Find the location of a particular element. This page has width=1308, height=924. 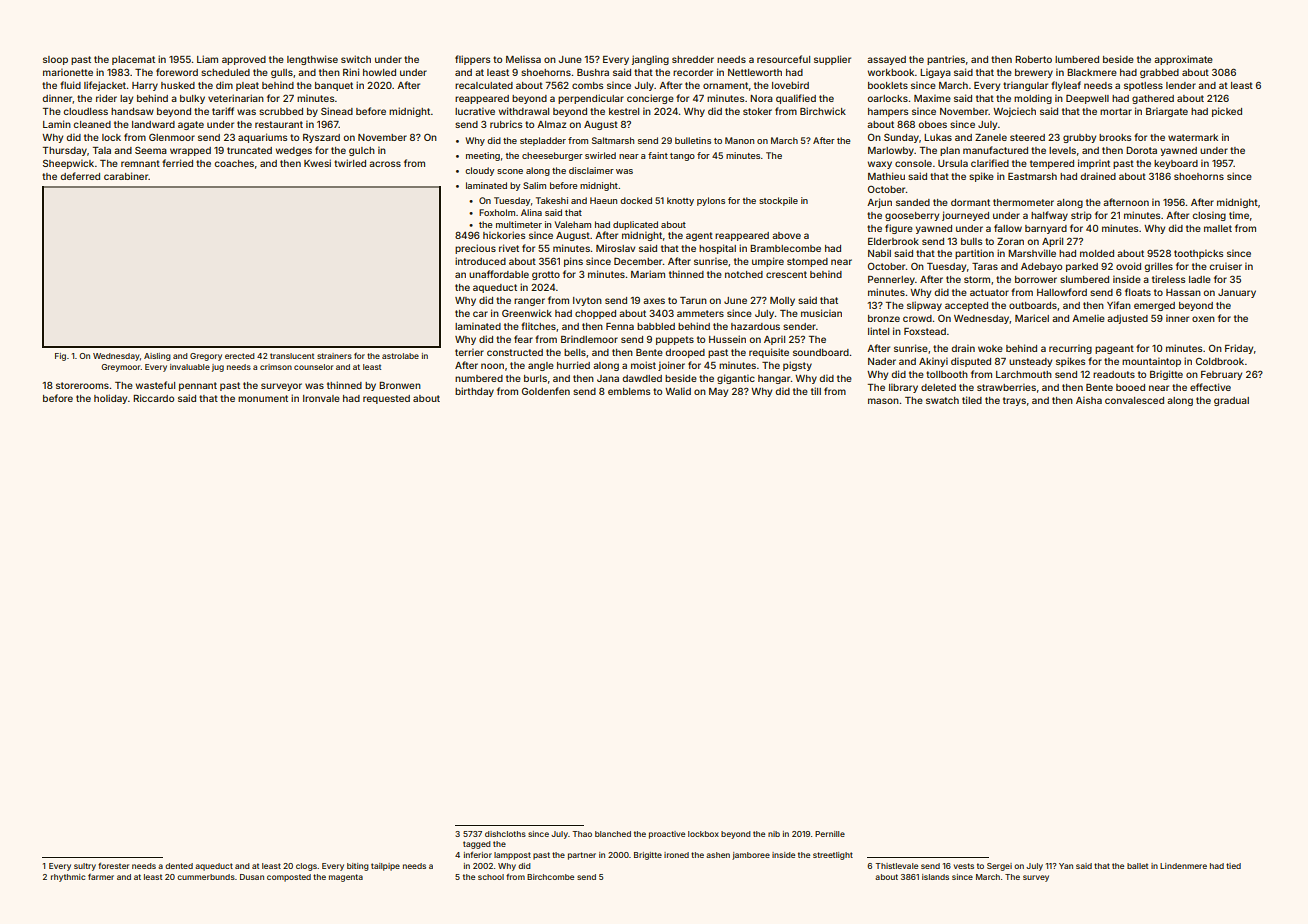

strainers is located at coordinates (334, 356).
